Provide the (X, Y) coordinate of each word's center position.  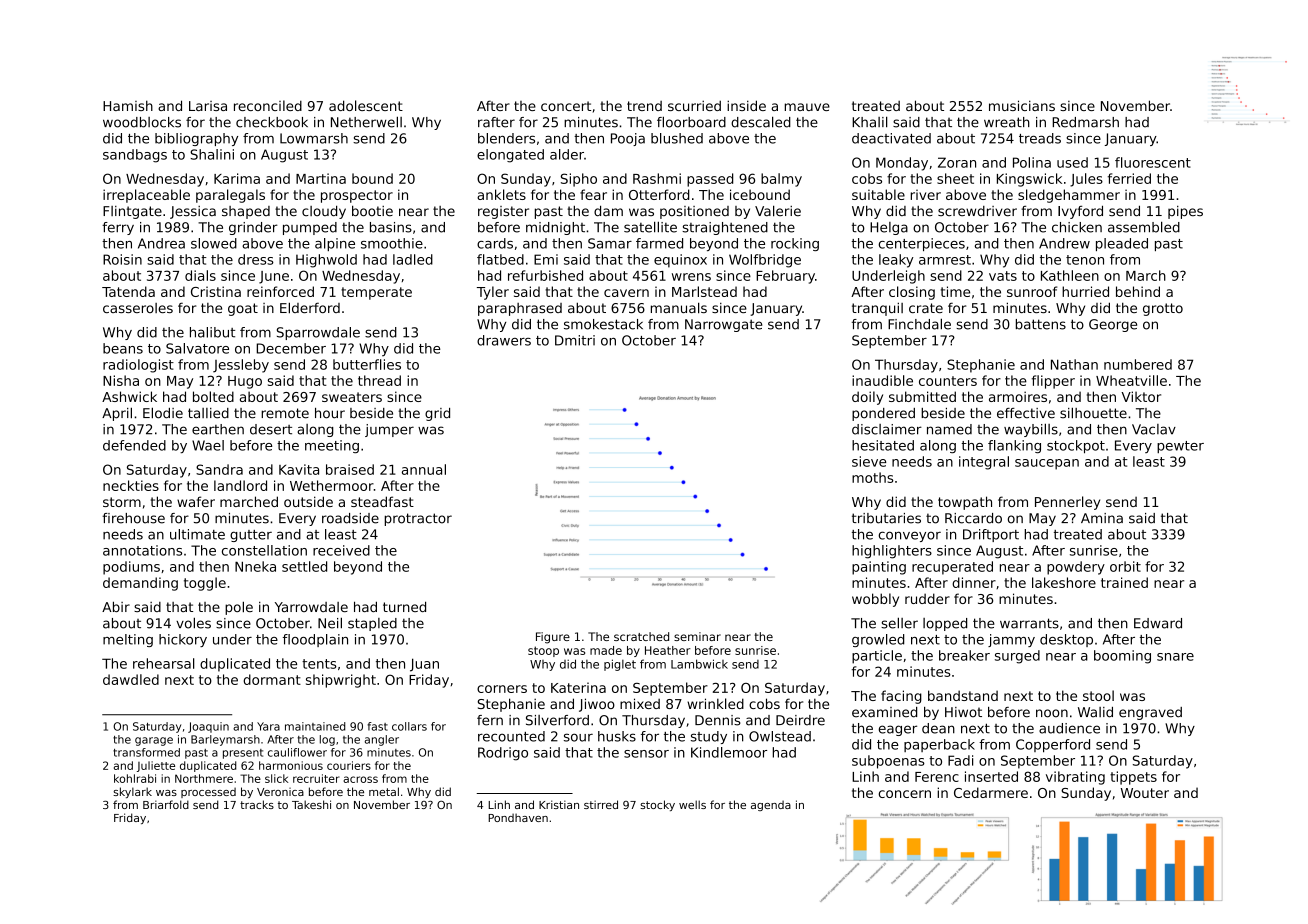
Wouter (1145, 793)
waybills (1031, 430)
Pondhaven (518, 817)
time (955, 291)
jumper (389, 430)
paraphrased (520, 309)
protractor (418, 519)
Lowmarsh (314, 138)
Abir (116, 606)
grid (437, 414)
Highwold (326, 261)
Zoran (957, 162)
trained (1124, 582)
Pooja (628, 139)
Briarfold (166, 804)
